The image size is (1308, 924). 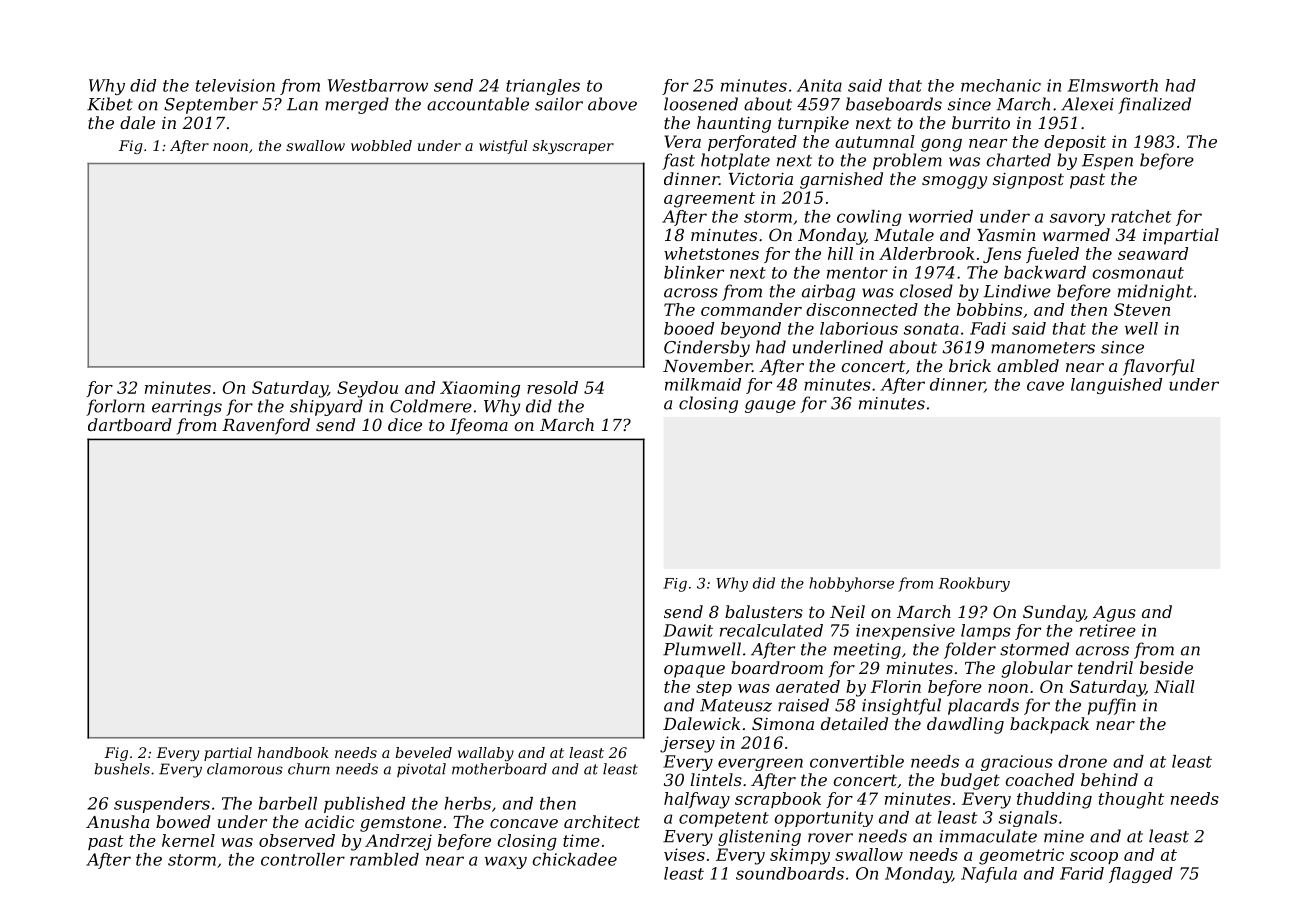 I want to click on triangles, so click(x=543, y=87).
